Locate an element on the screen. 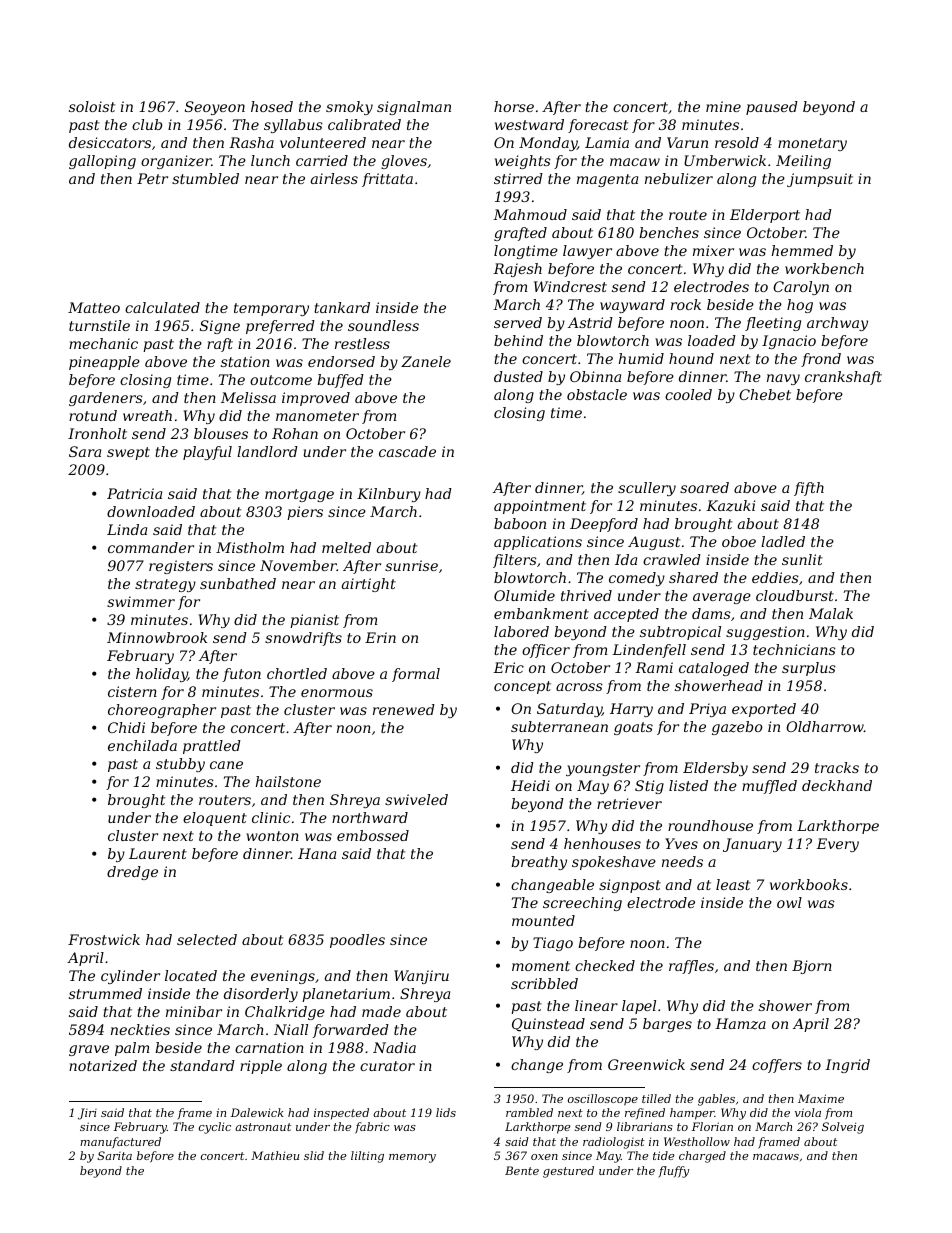 The height and width of the screenshot is (1233, 952). Hamza is located at coordinates (740, 1024).
